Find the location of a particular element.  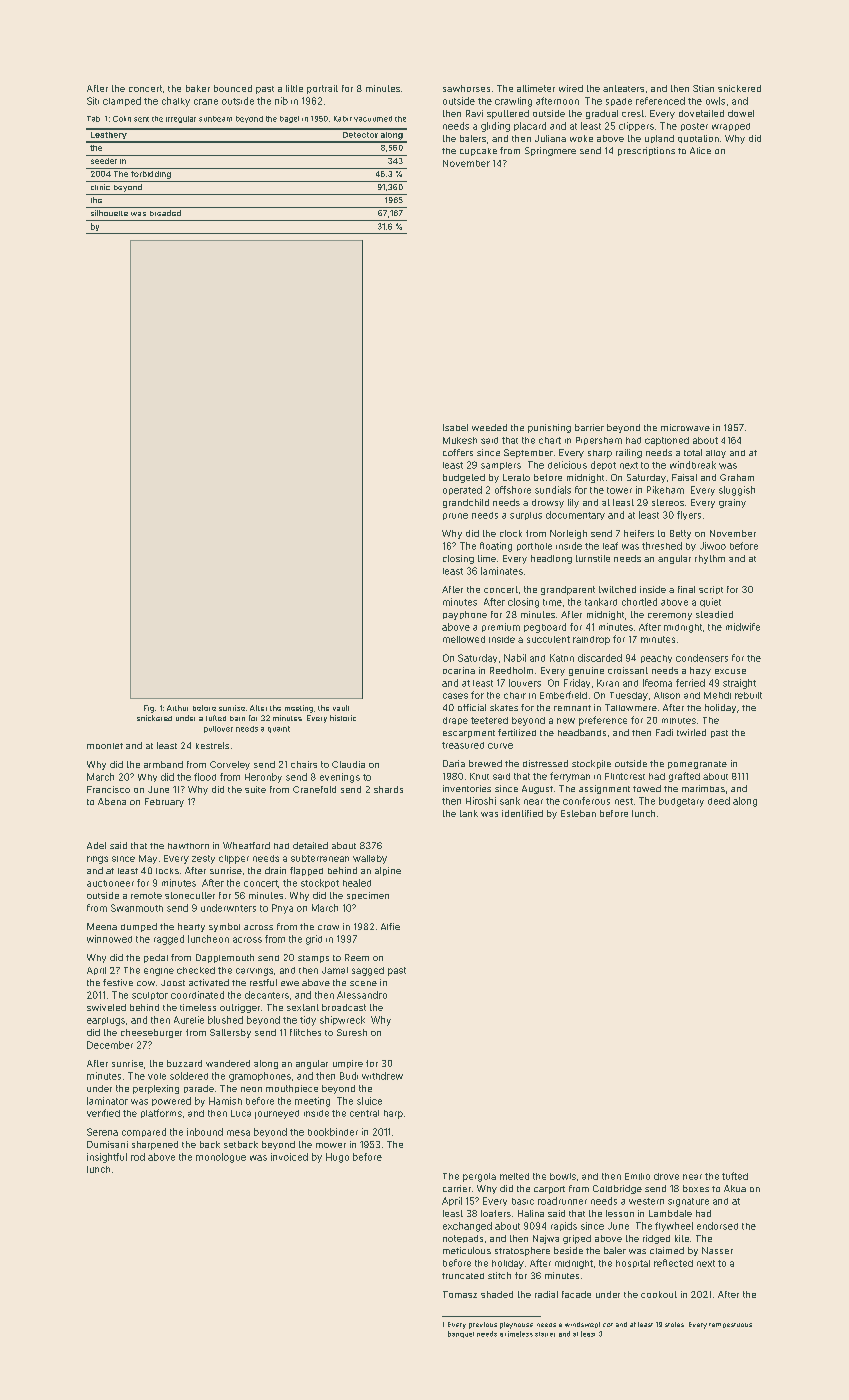

starter is located at coordinates (545, 1334).
